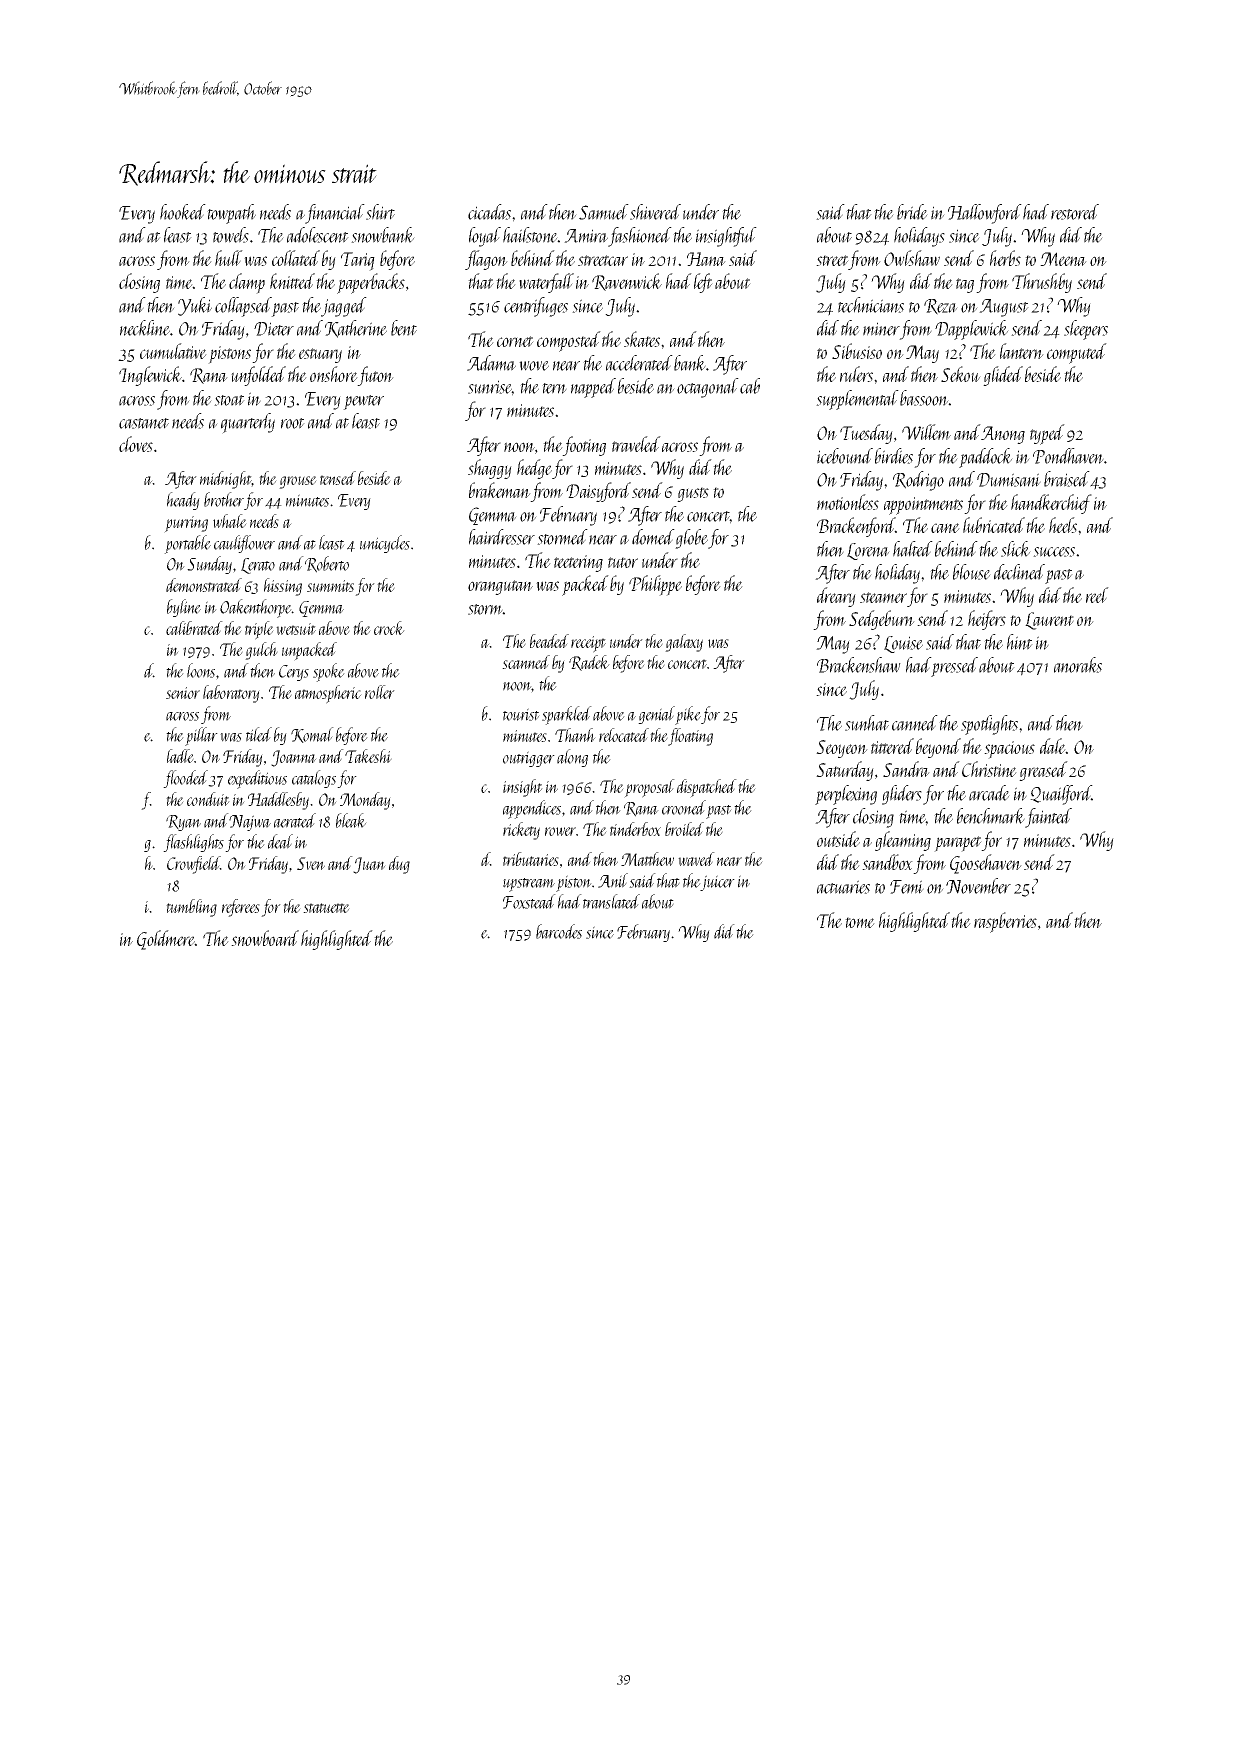  I want to click on ladle, so click(180, 756).
